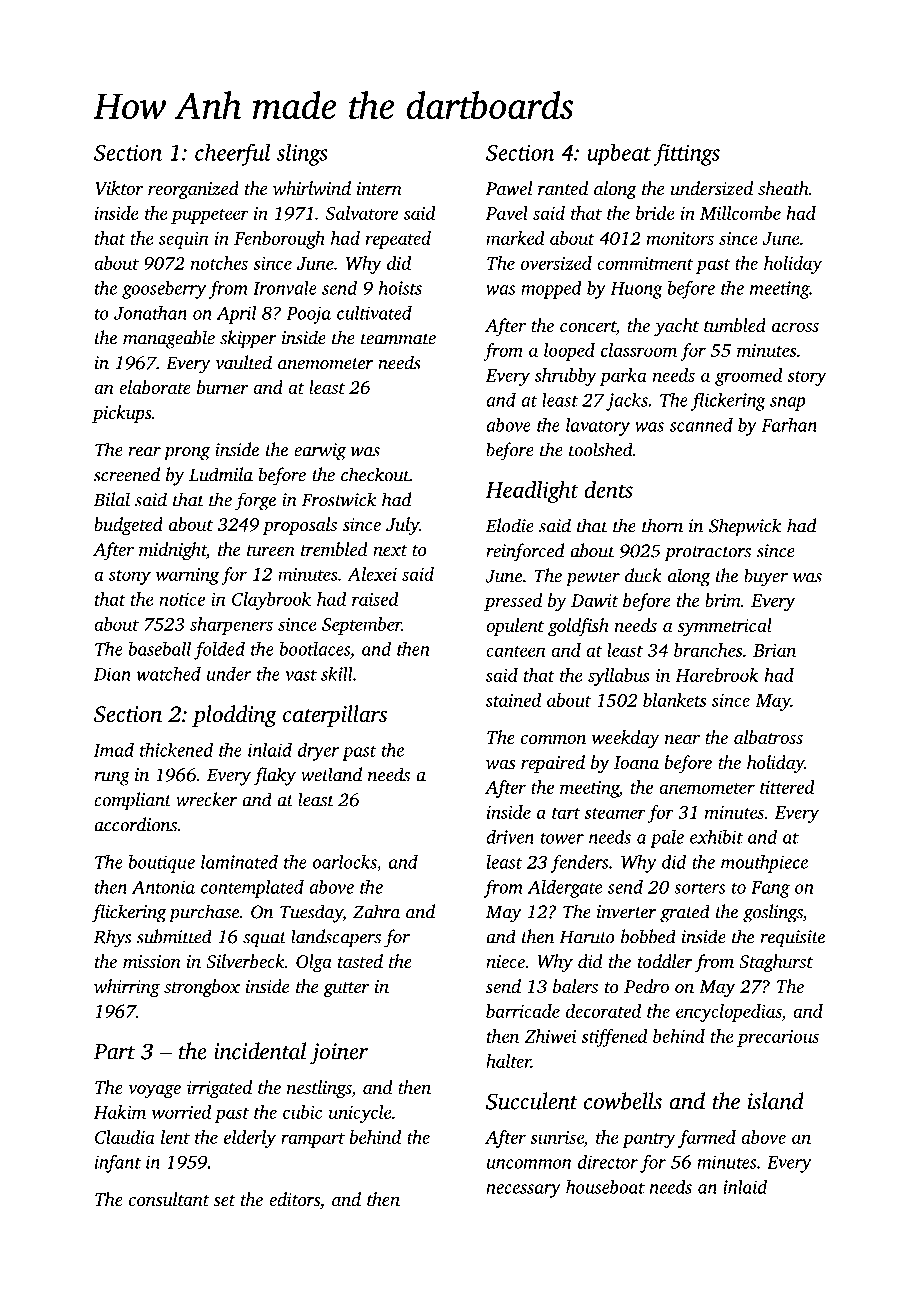 The height and width of the image is (1311, 924). Describe the element at coordinates (152, 961) in the image. I see `mission` at that location.
